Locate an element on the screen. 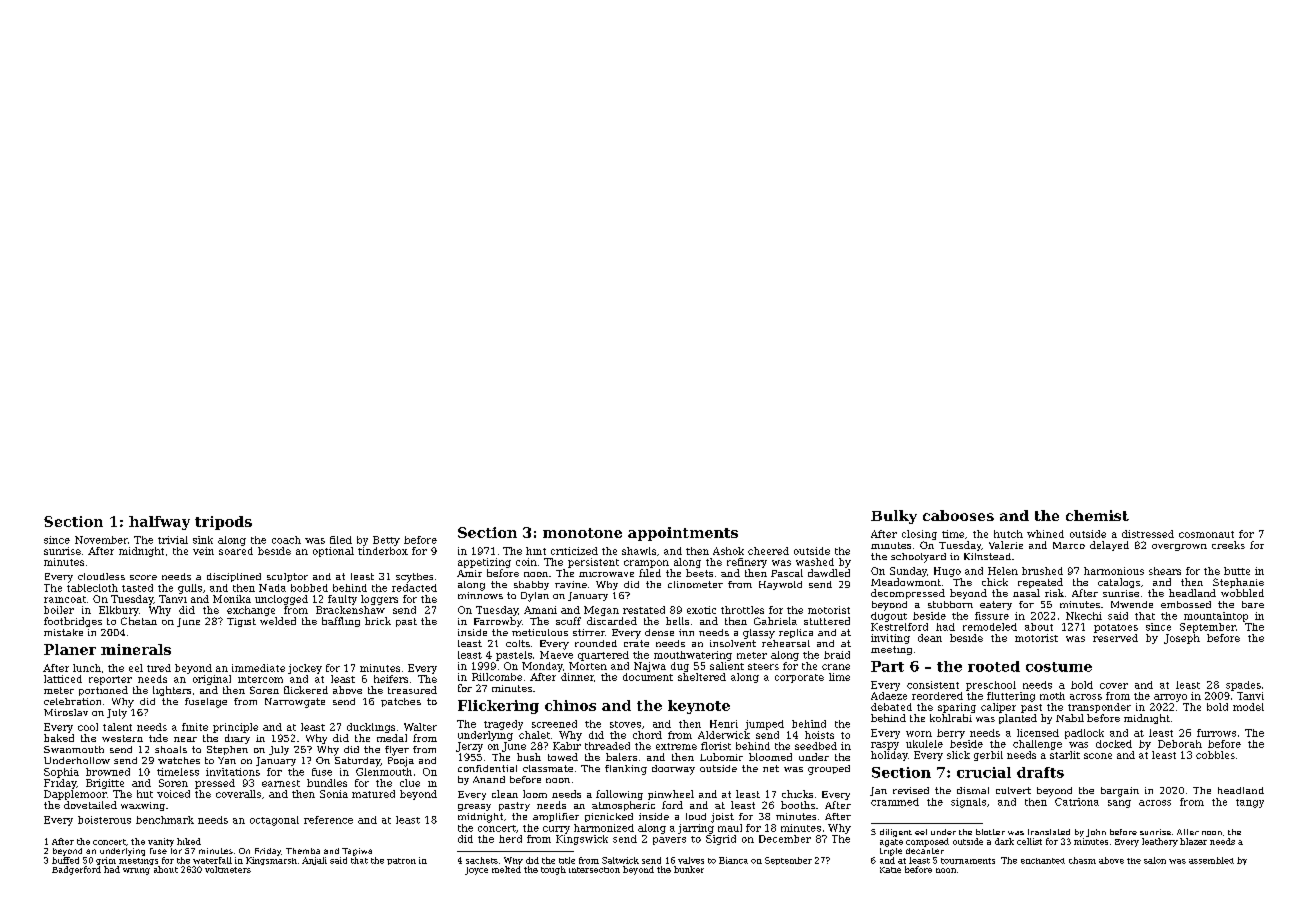 The height and width of the screenshot is (924, 1308). fissure is located at coordinates (992, 616).
